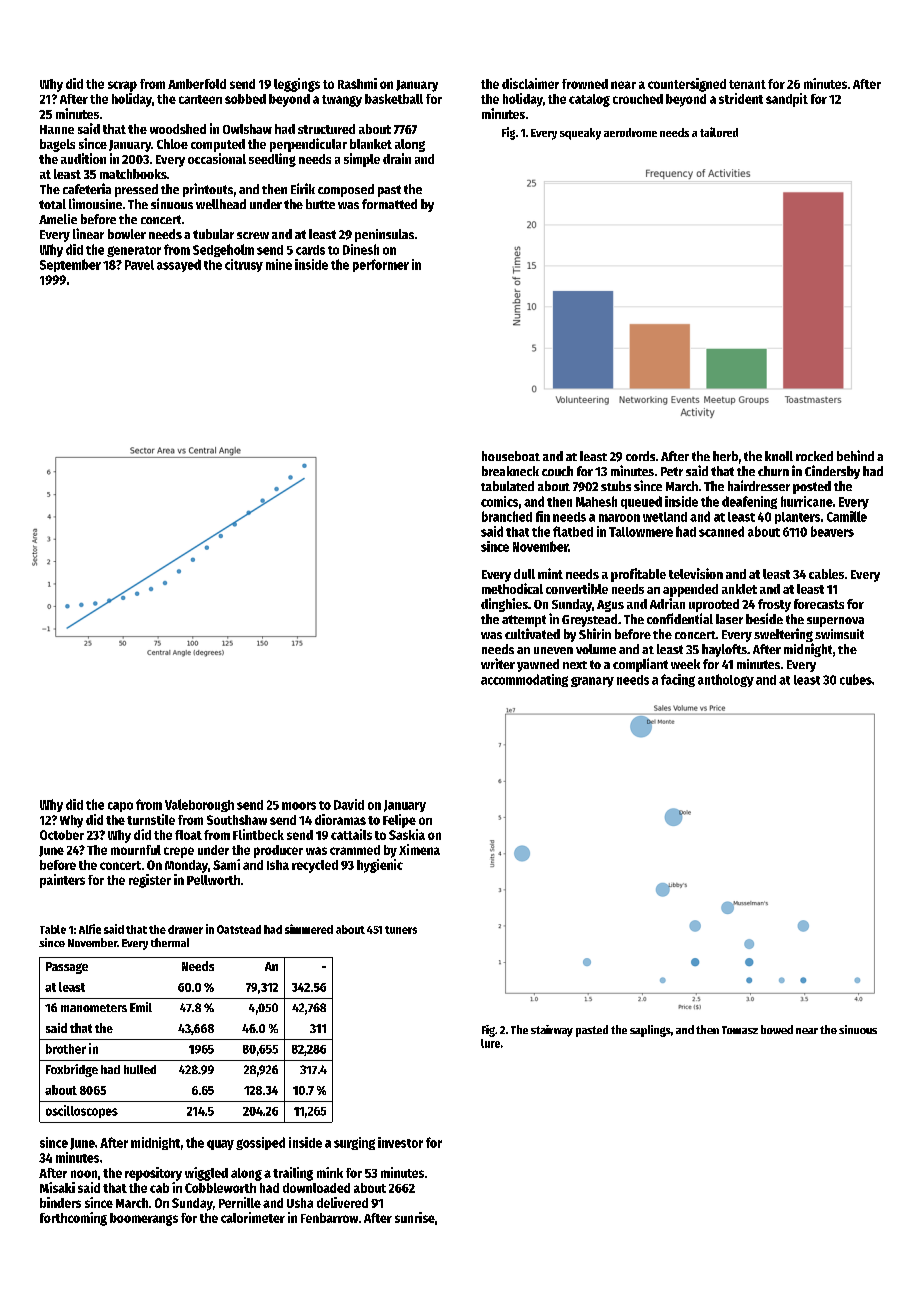  I want to click on forthcoming, so click(73, 1219).
